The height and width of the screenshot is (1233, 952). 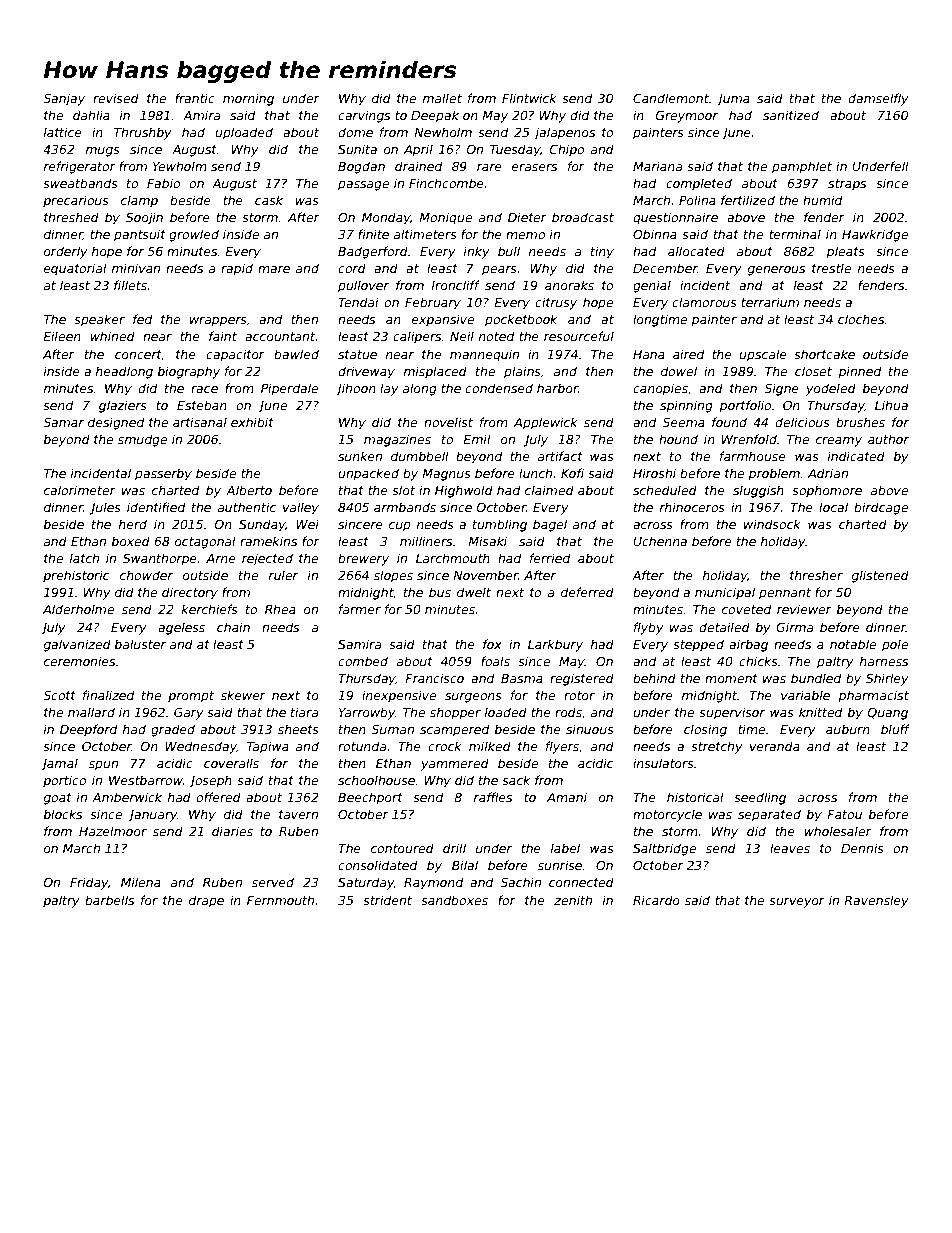 I want to click on Ricardo, so click(x=656, y=900).
